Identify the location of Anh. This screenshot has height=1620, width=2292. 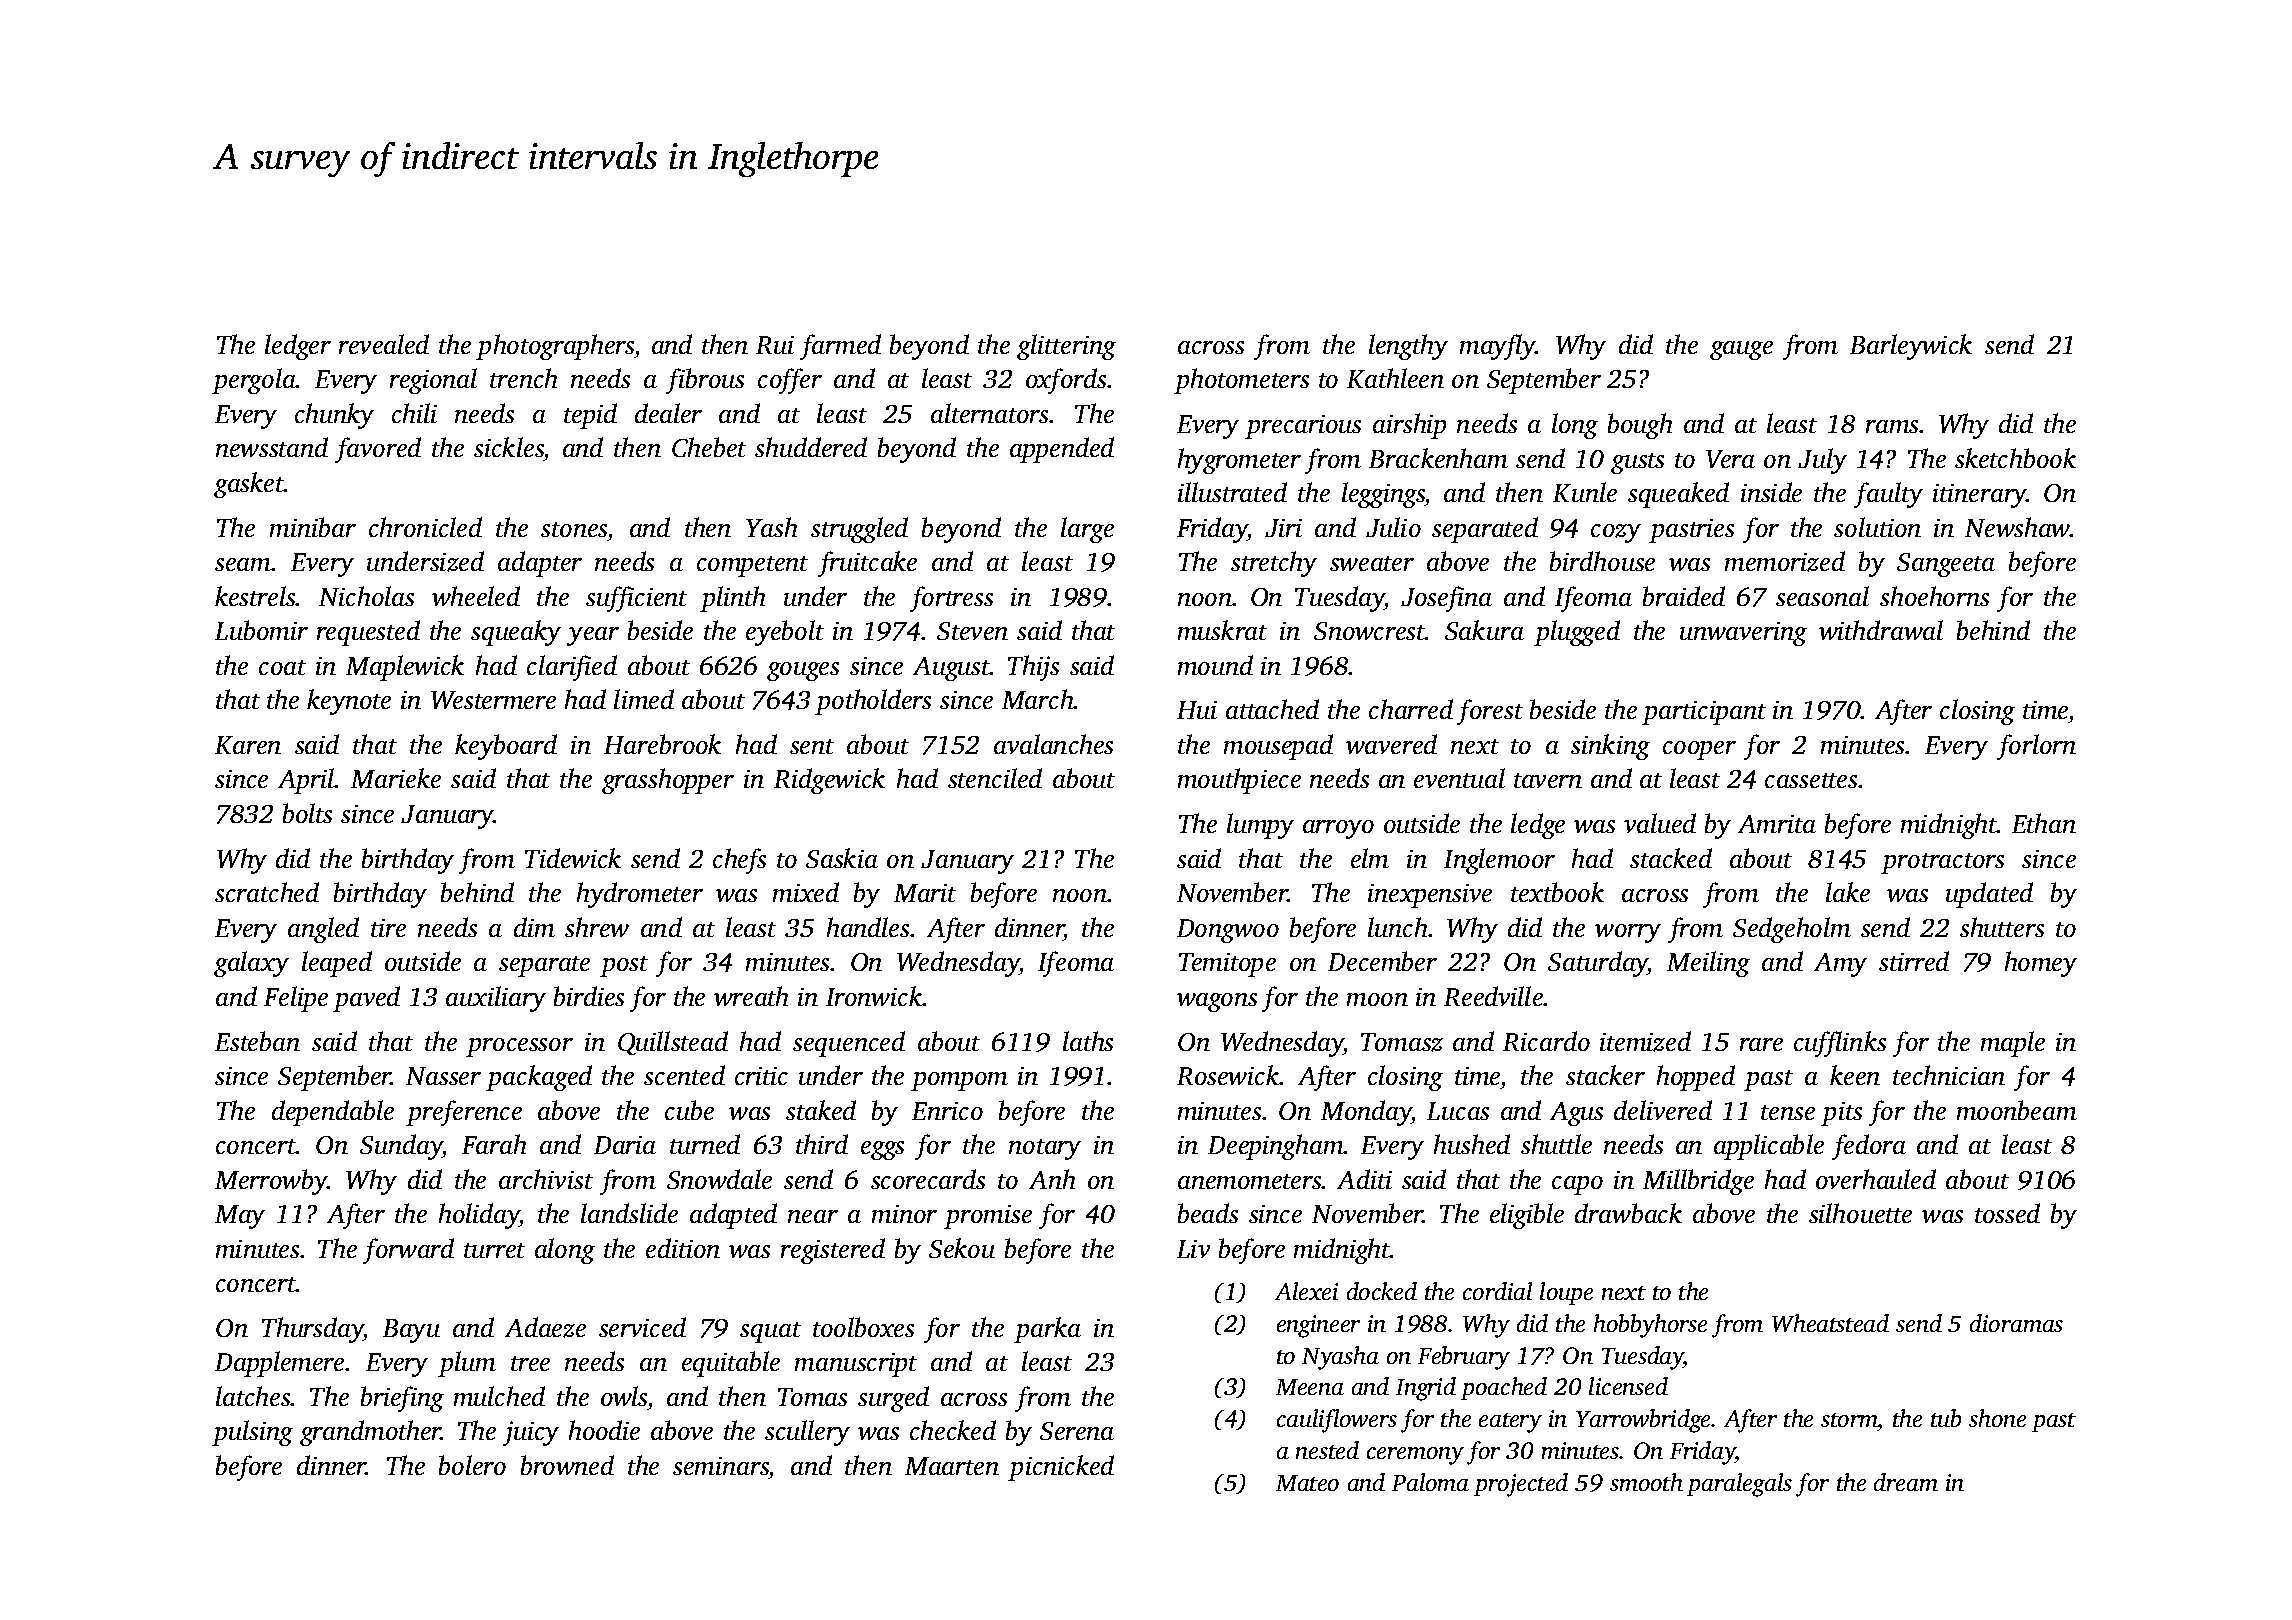
(1052, 1179).
